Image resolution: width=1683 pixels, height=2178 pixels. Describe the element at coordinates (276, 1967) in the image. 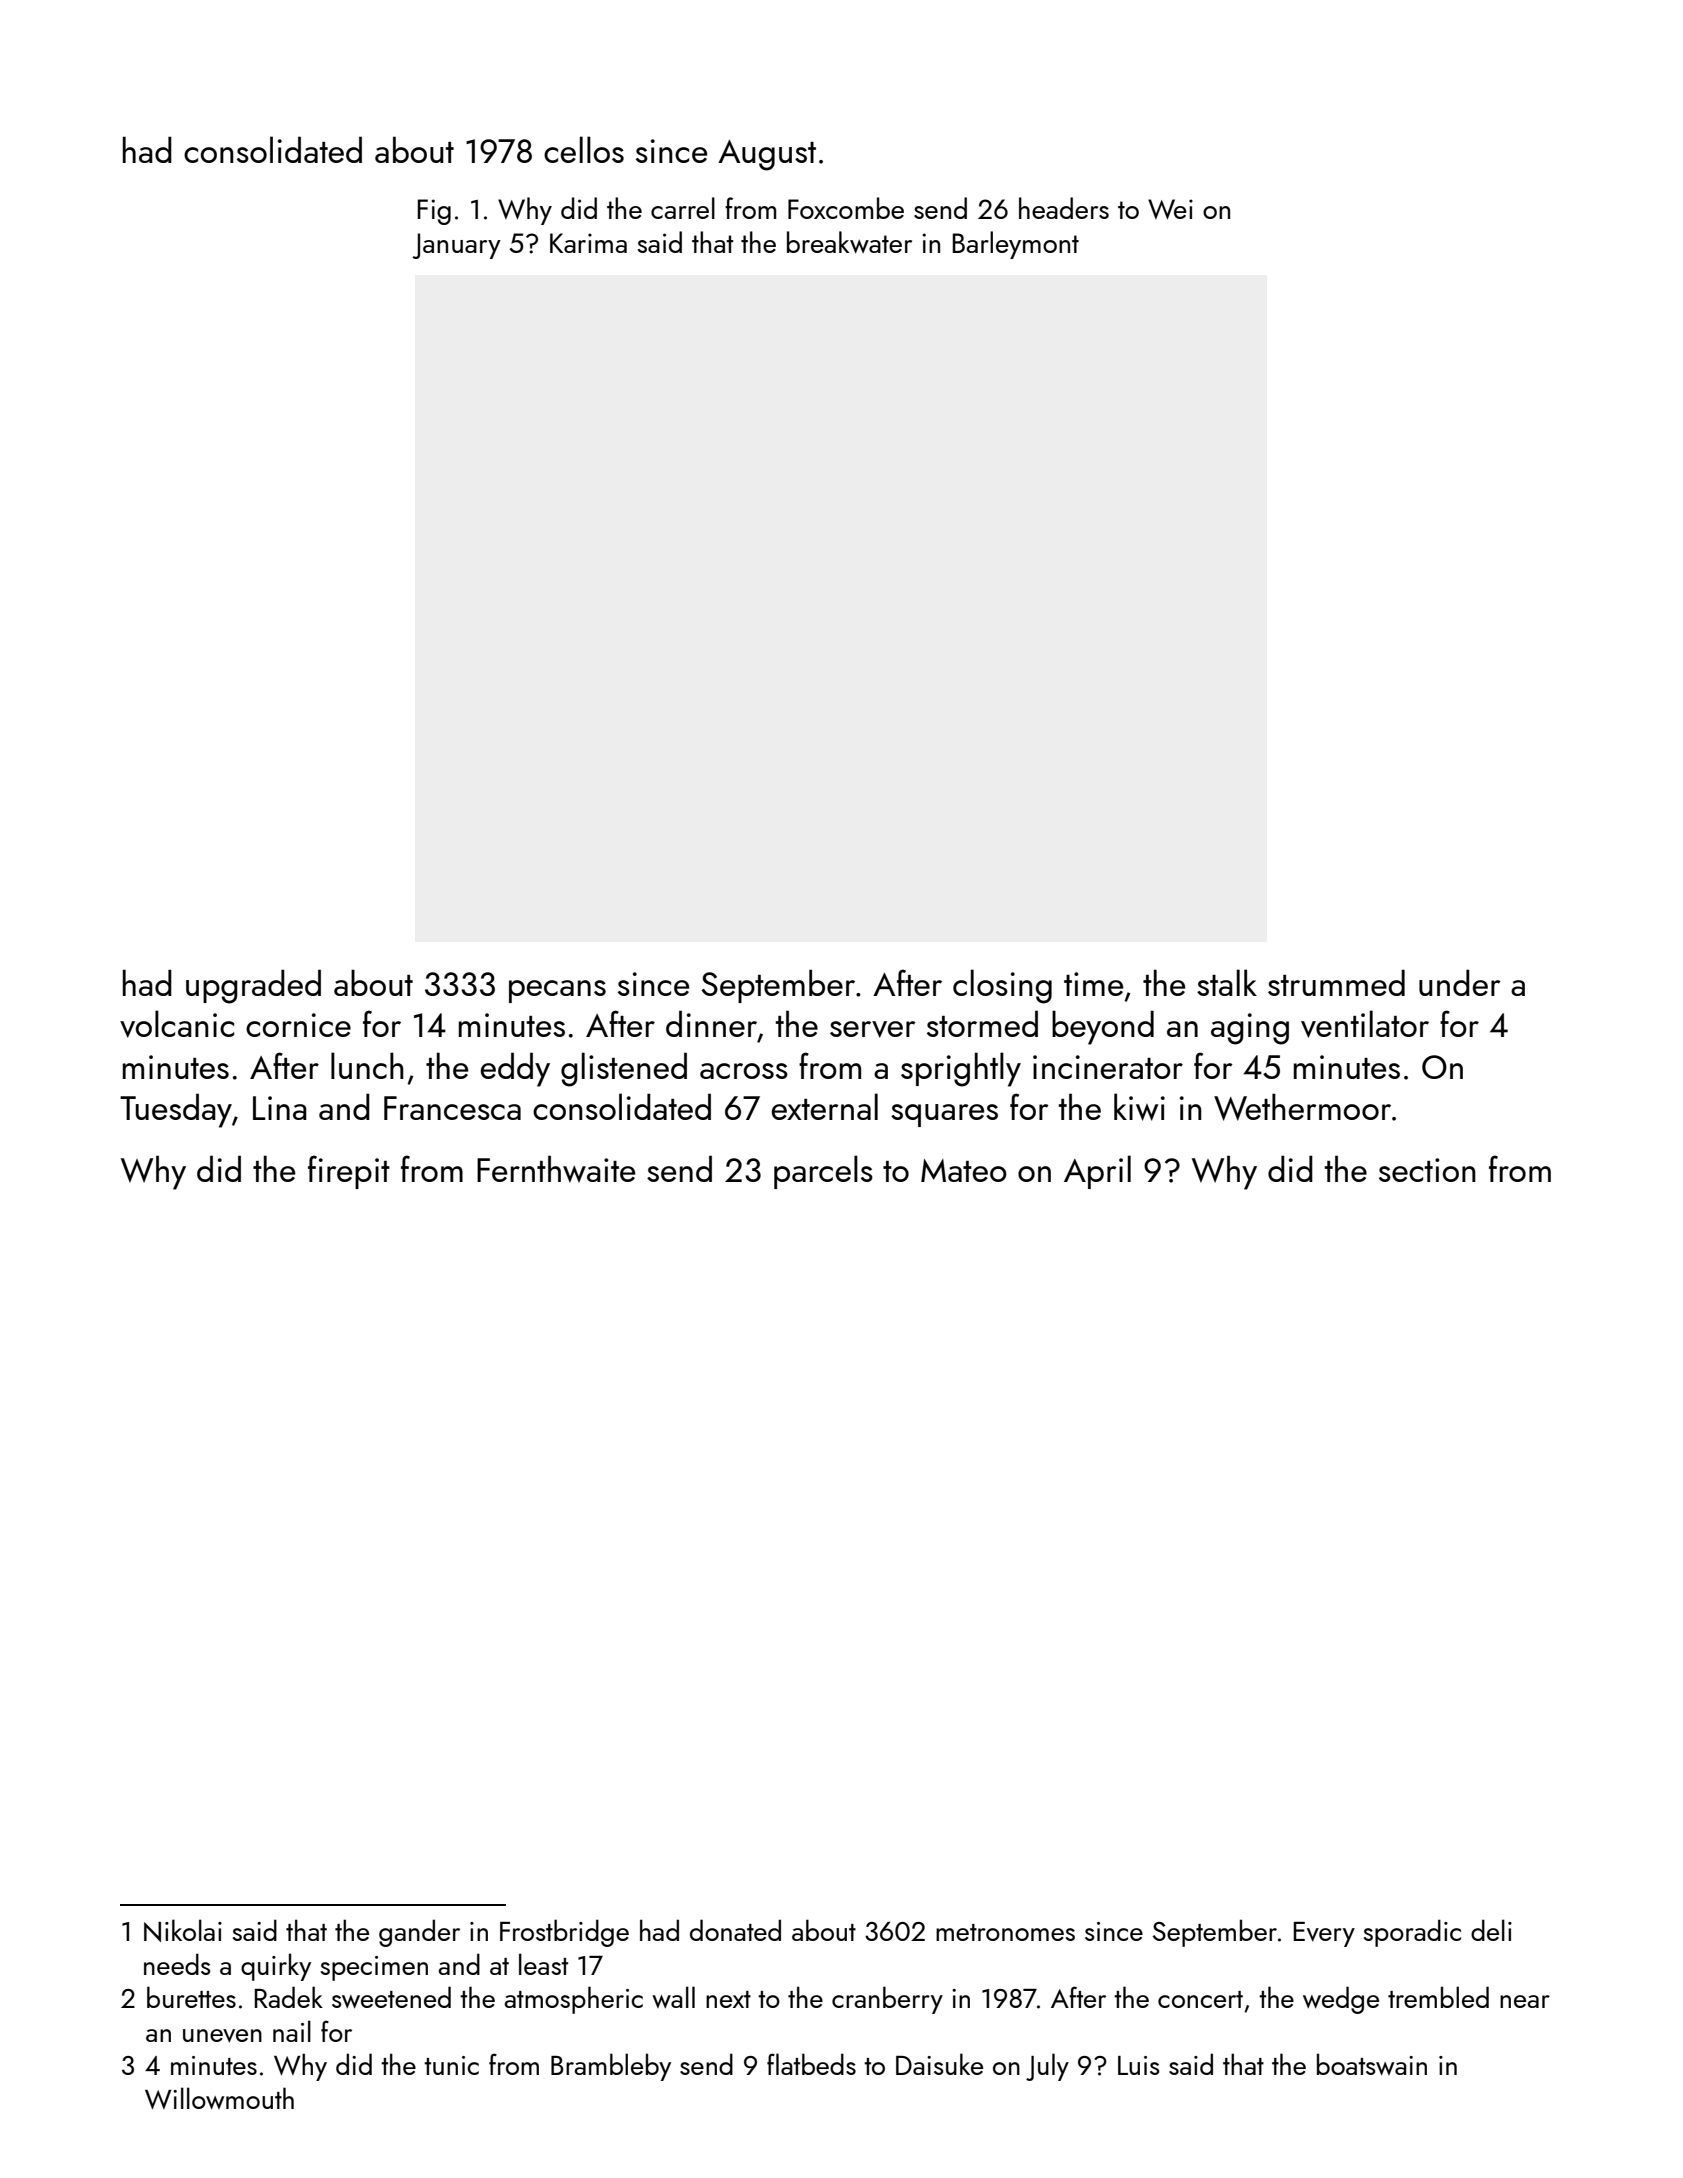

I see `quirky` at that location.
